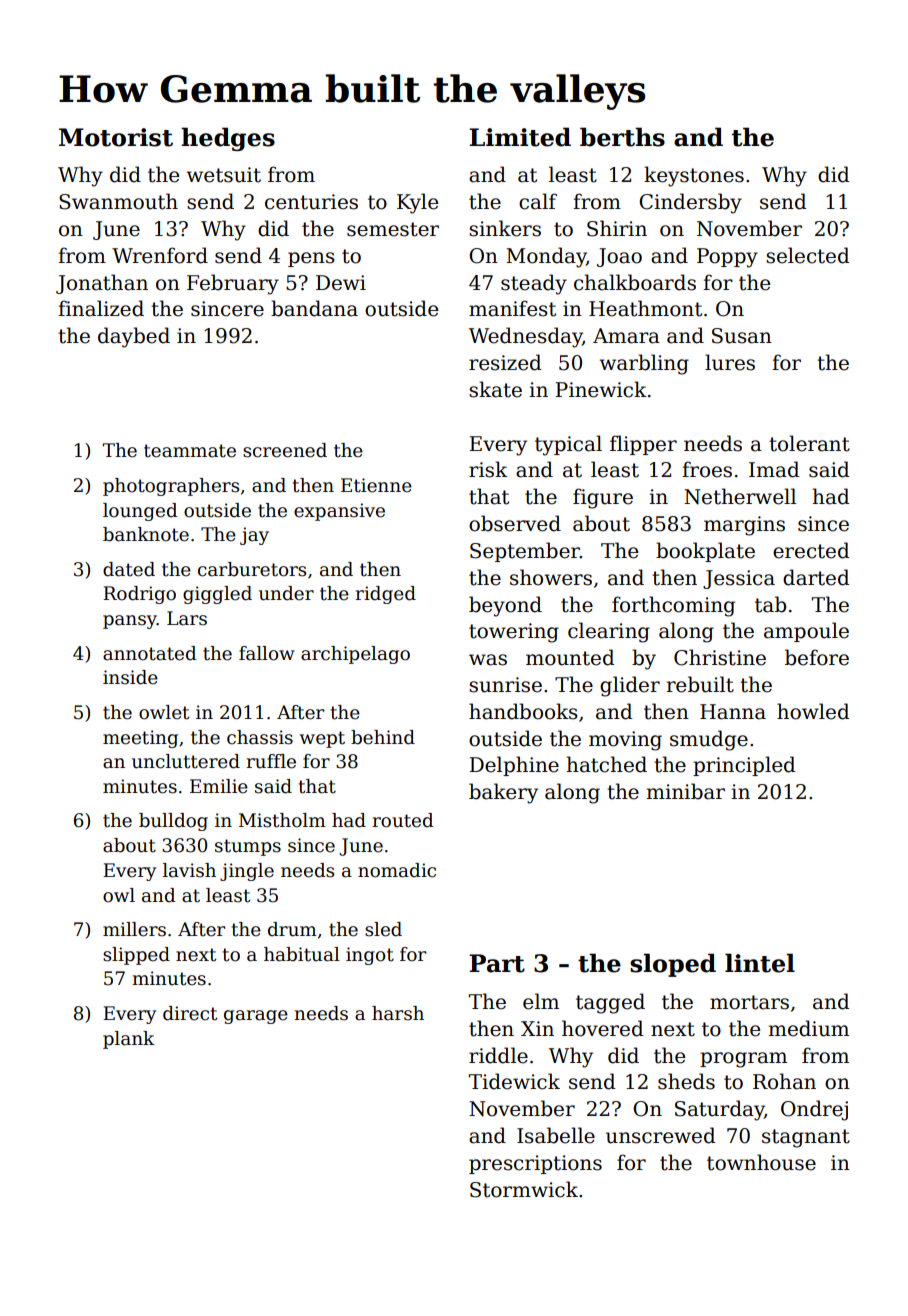 This page has width=908, height=1316. Describe the element at coordinates (116, 137) in the page. I see `Motorist` at that location.
